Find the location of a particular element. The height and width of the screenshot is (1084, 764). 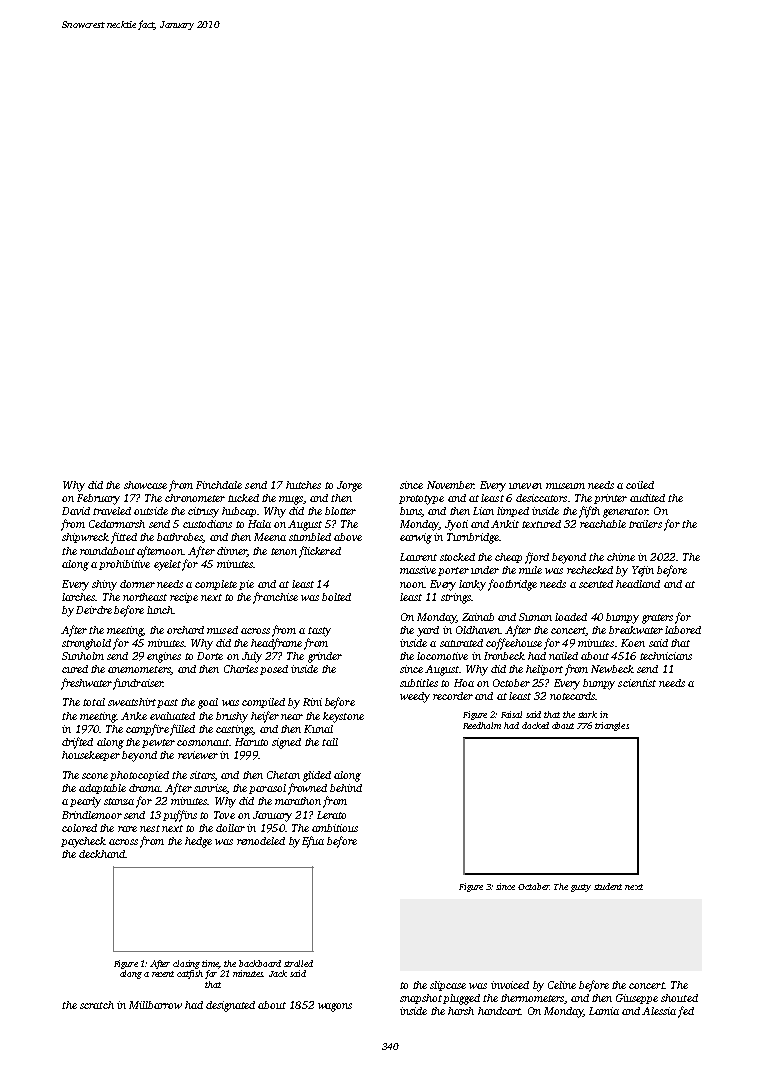

footbridge is located at coordinates (512, 585).
